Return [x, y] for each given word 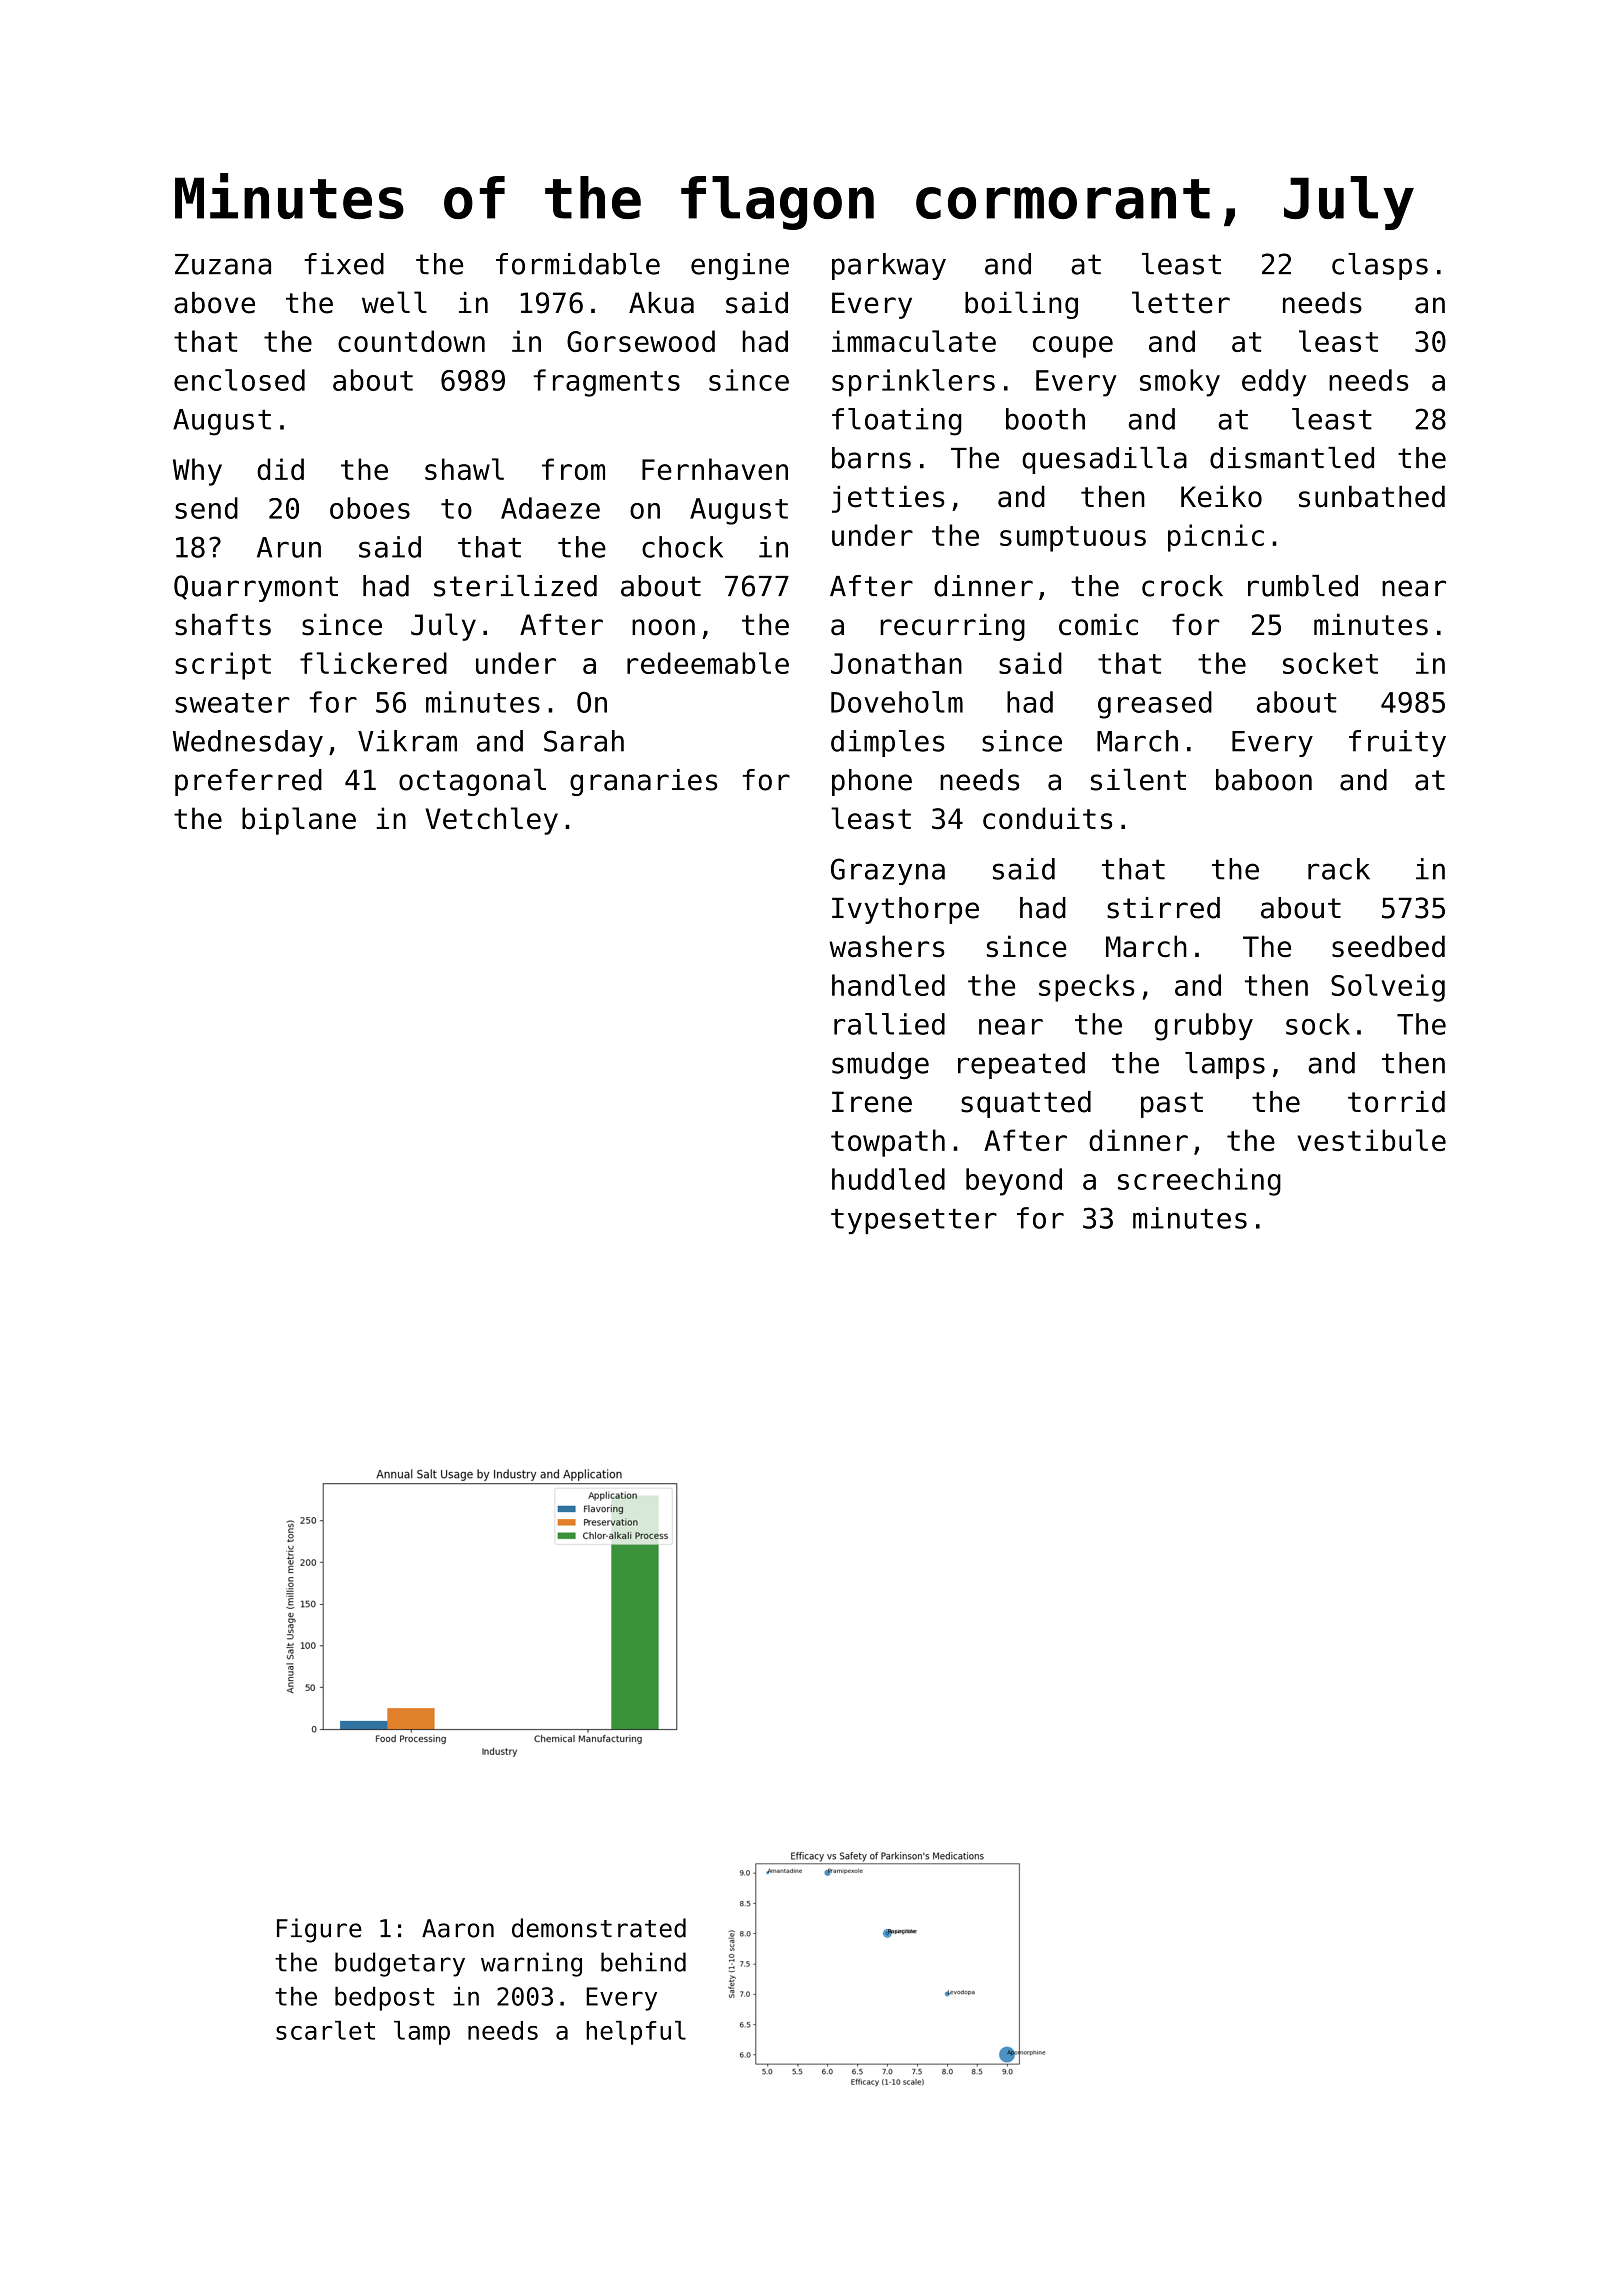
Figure [319, 1930]
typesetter [914, 1221]
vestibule [1372, 1140]
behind [643, 1962]
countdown [411, 341]
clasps [1380, 266]
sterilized [515, 586]
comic [1098, 624]
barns [871, 458]
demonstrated [599, 1928]
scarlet [325, 2030]
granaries [644, 782]
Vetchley [491, 821]
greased [1155, 705]
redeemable [708, 663]
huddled [888, 1179]
